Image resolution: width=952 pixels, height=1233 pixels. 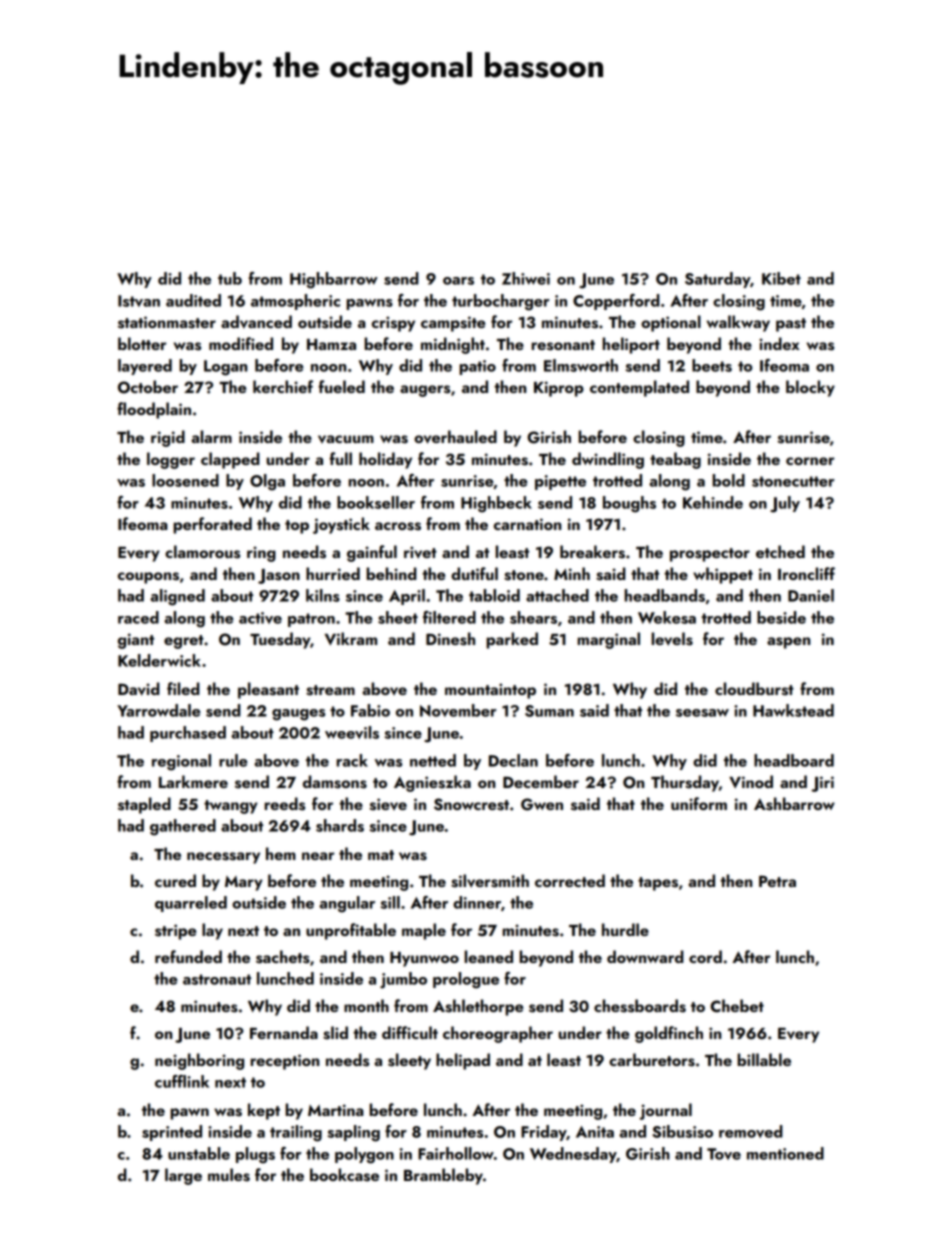 What do you see at coordinates (182, 1081) in the screenshot?
I see `cufflink` at bounding box center [182, 1081].
